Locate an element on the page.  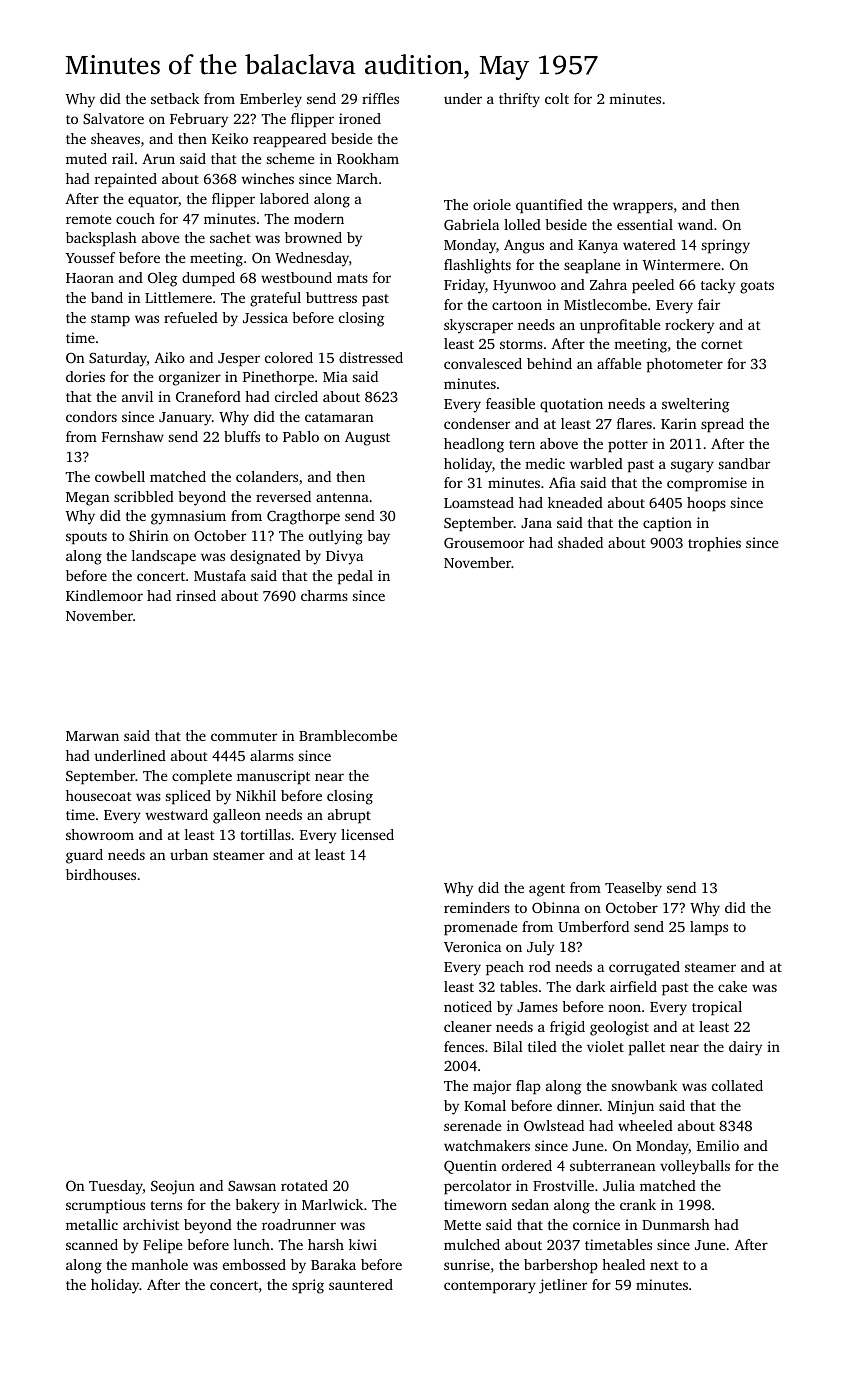
Umberford is located at coordinates (593, 926).
